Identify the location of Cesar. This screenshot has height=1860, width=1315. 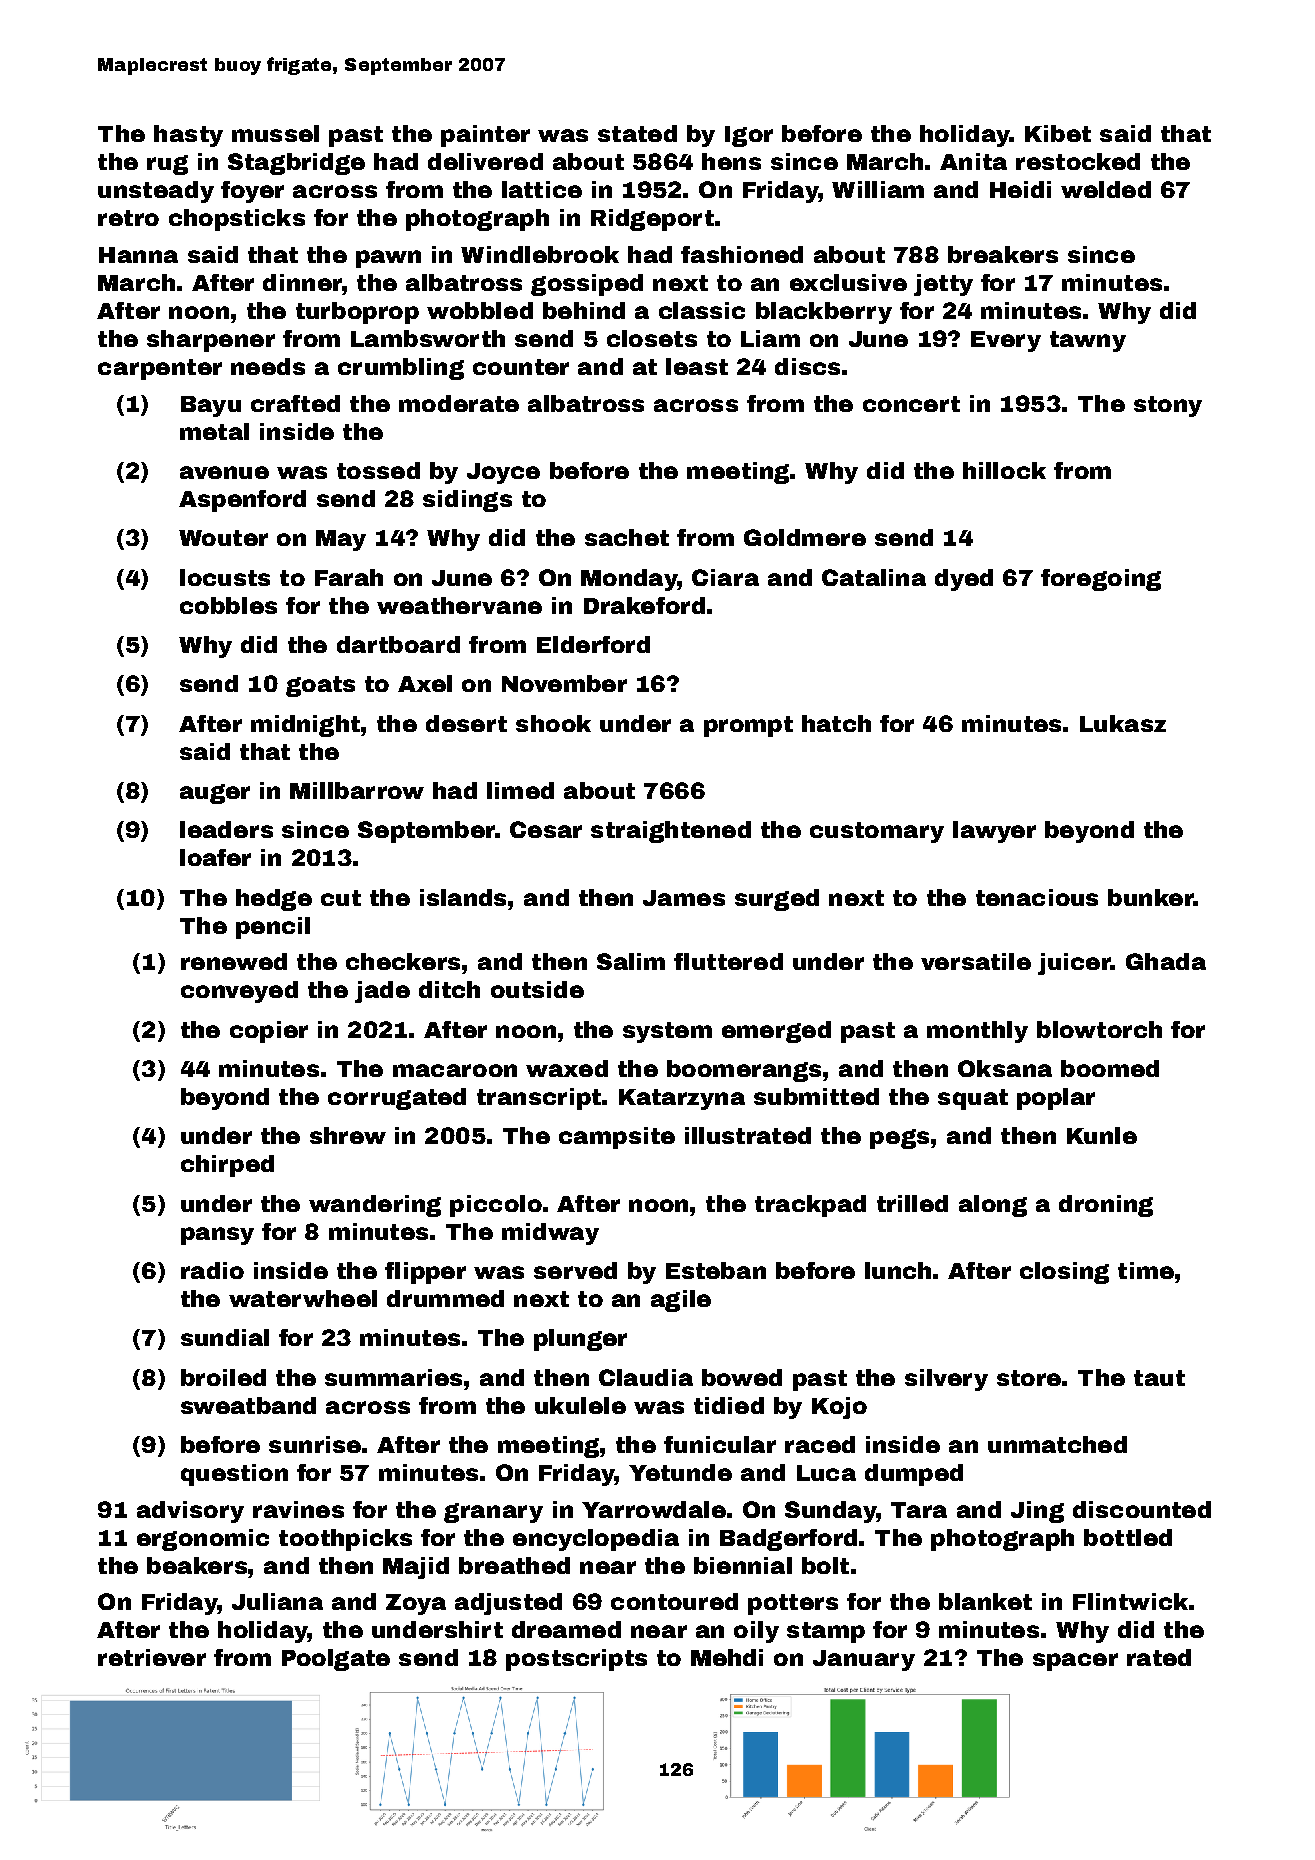
(546, 829).
